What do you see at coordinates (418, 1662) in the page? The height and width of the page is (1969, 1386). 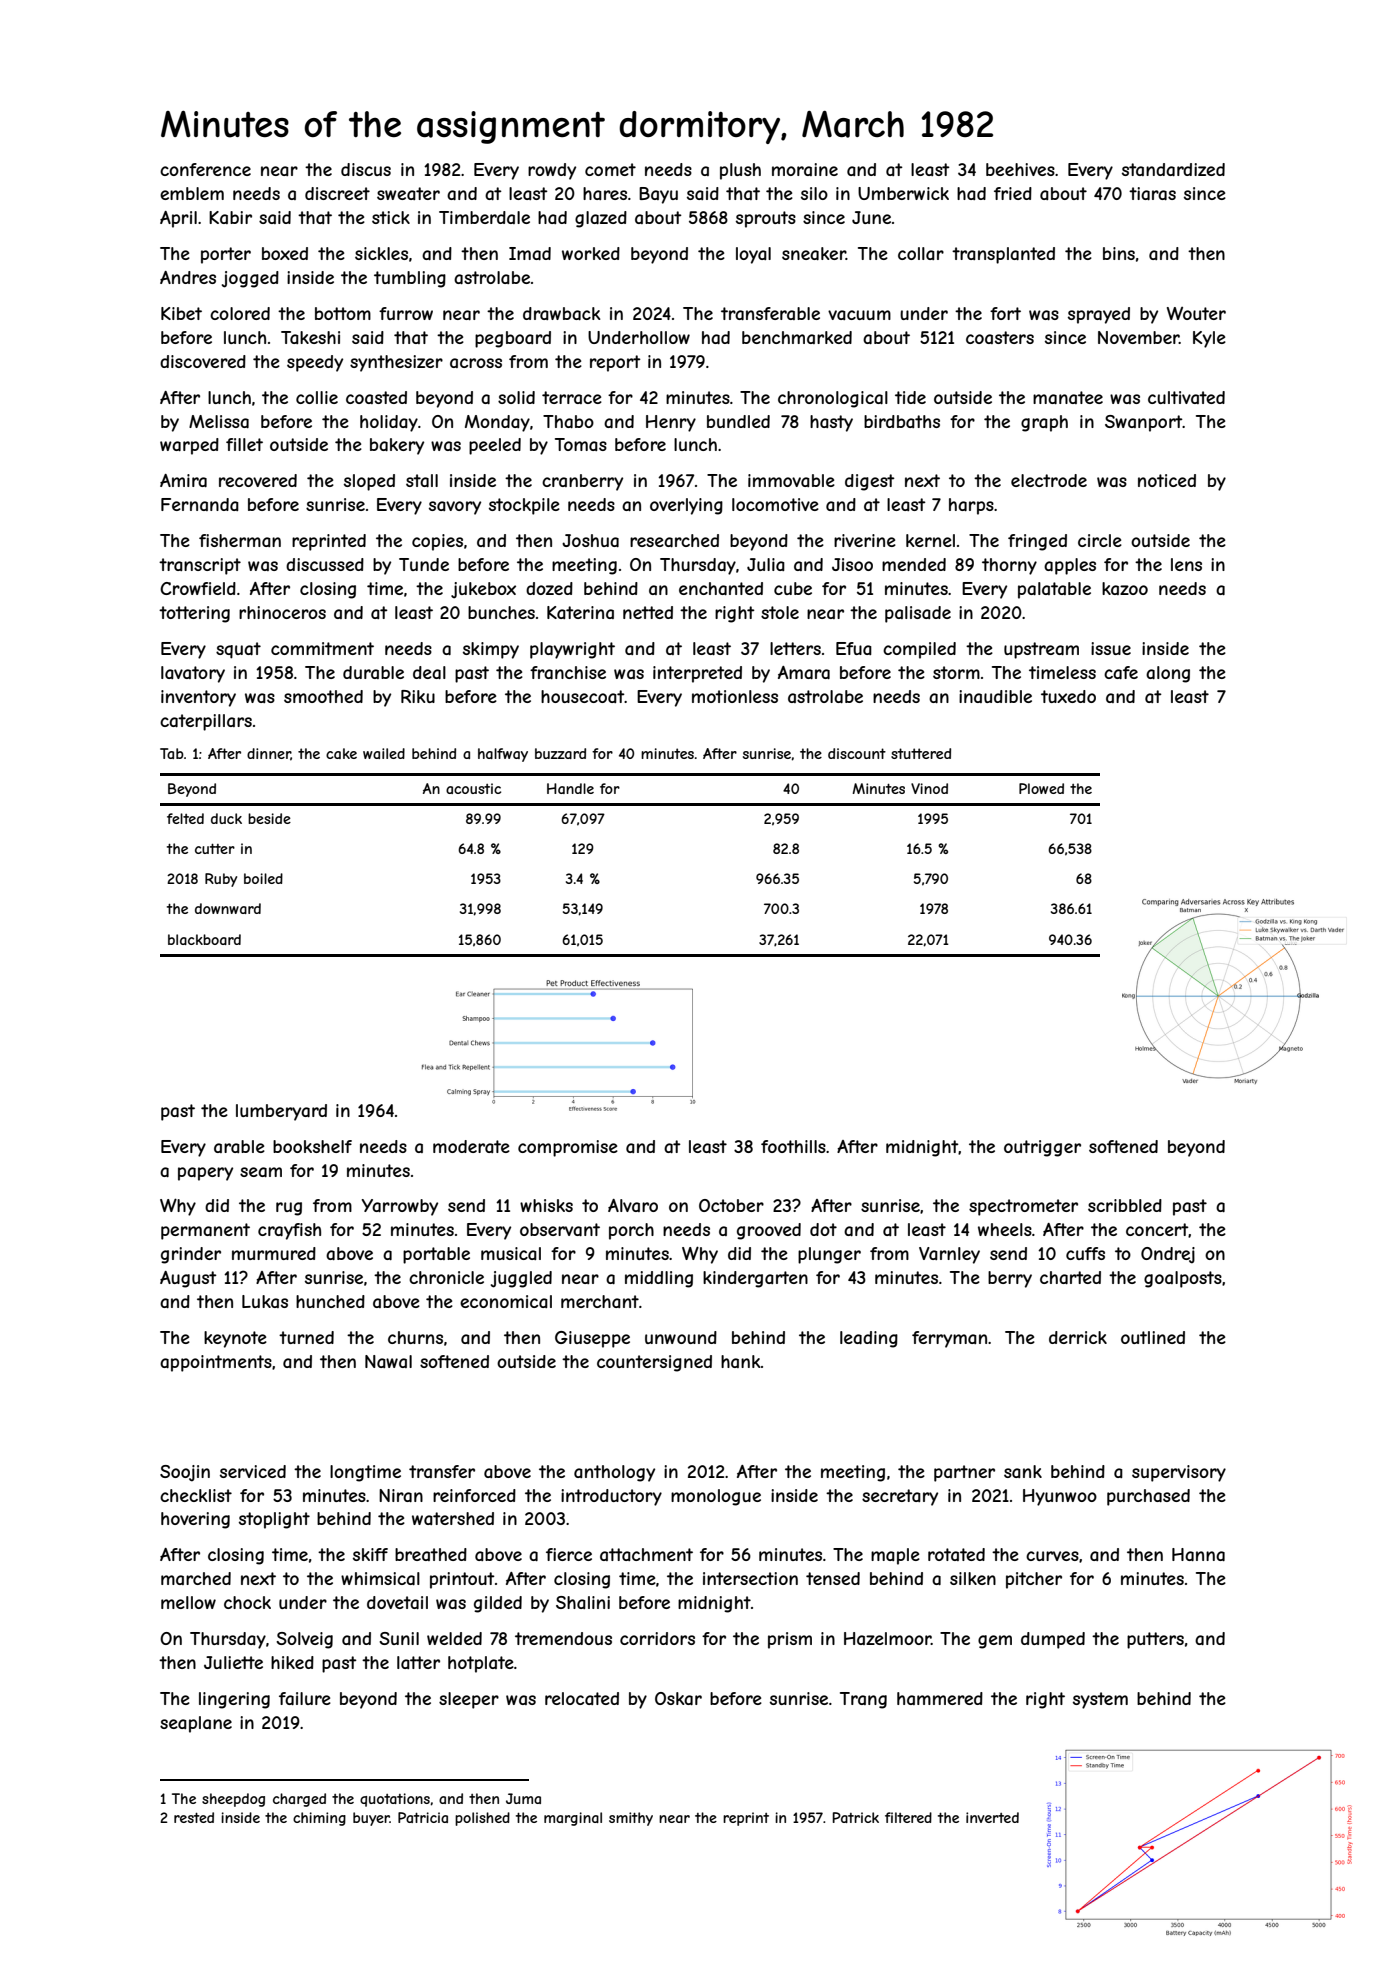 I see `latter` at bounding box center [418, 1662].
